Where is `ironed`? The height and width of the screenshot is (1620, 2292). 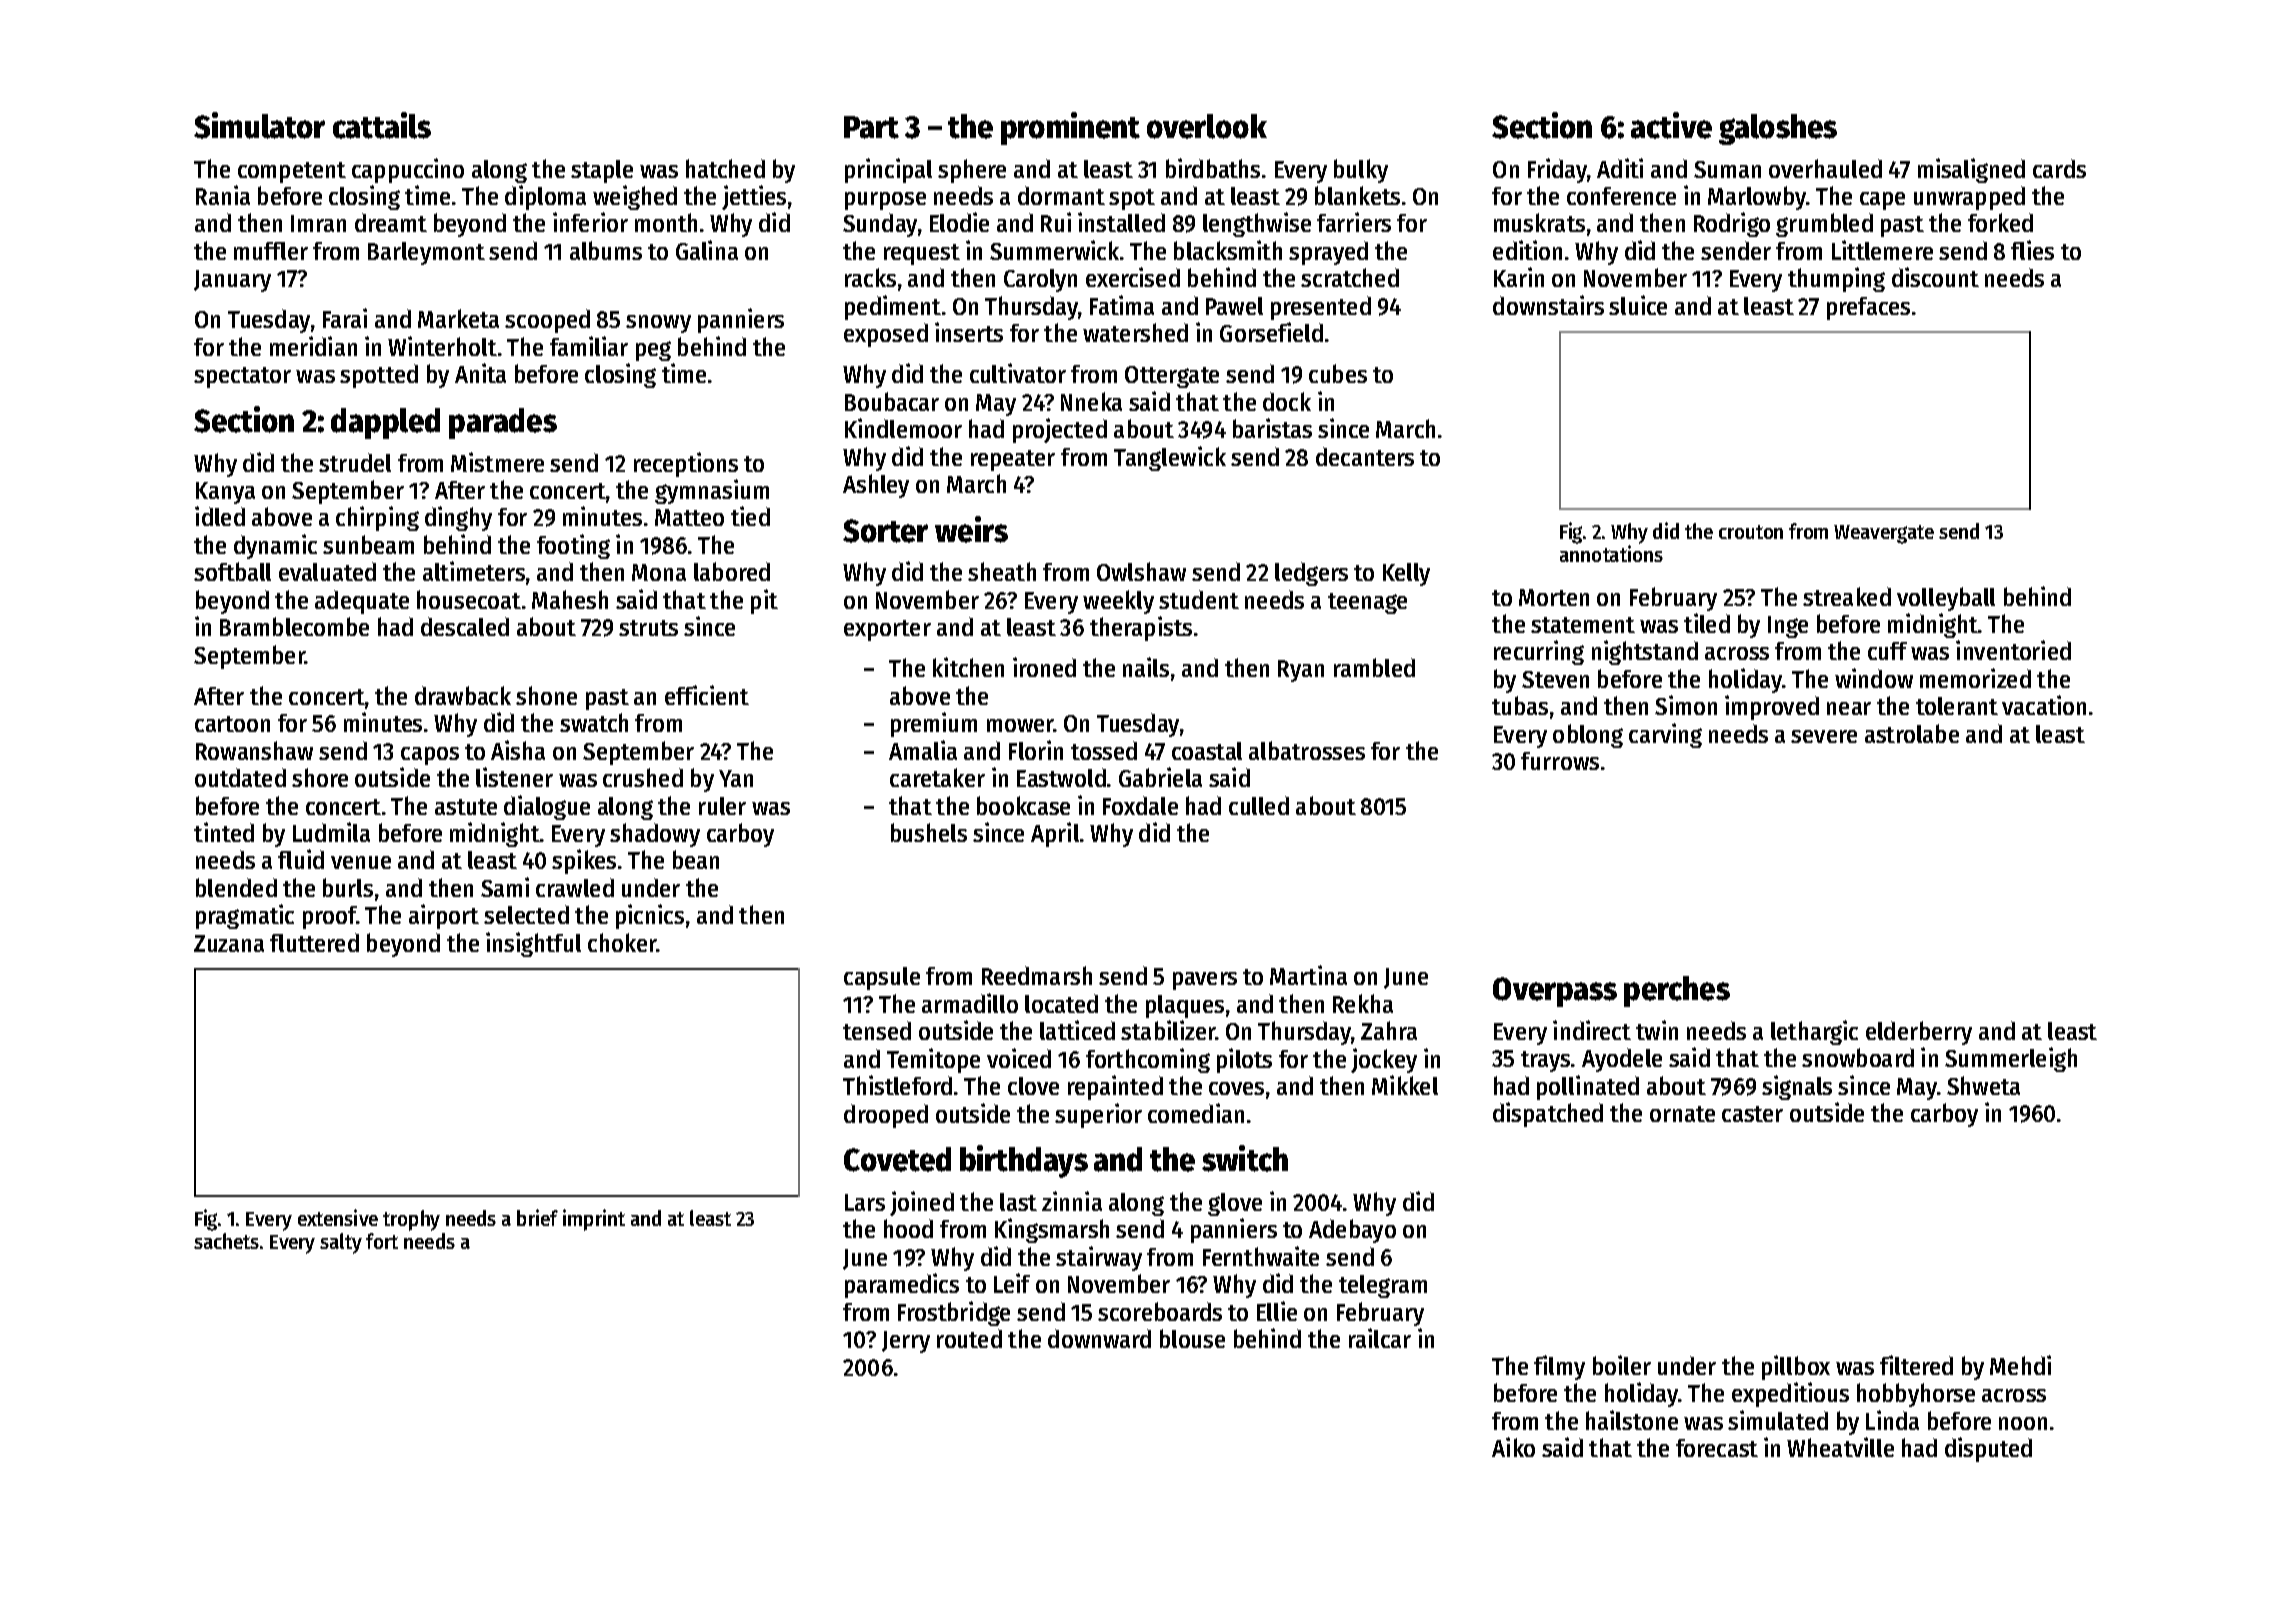 ironed is located at coordinates (1044, 667).
